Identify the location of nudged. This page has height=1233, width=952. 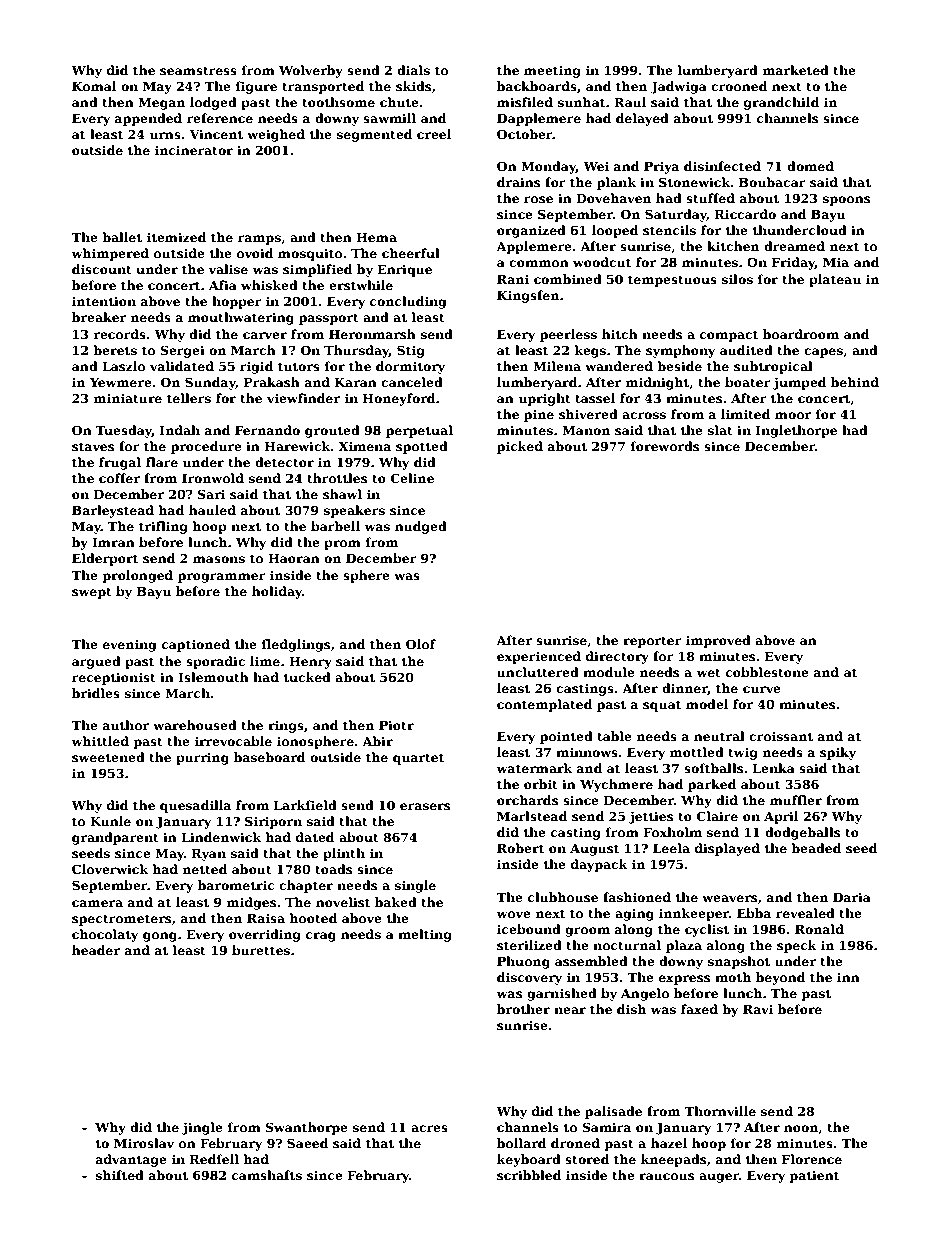
(421, 527).
